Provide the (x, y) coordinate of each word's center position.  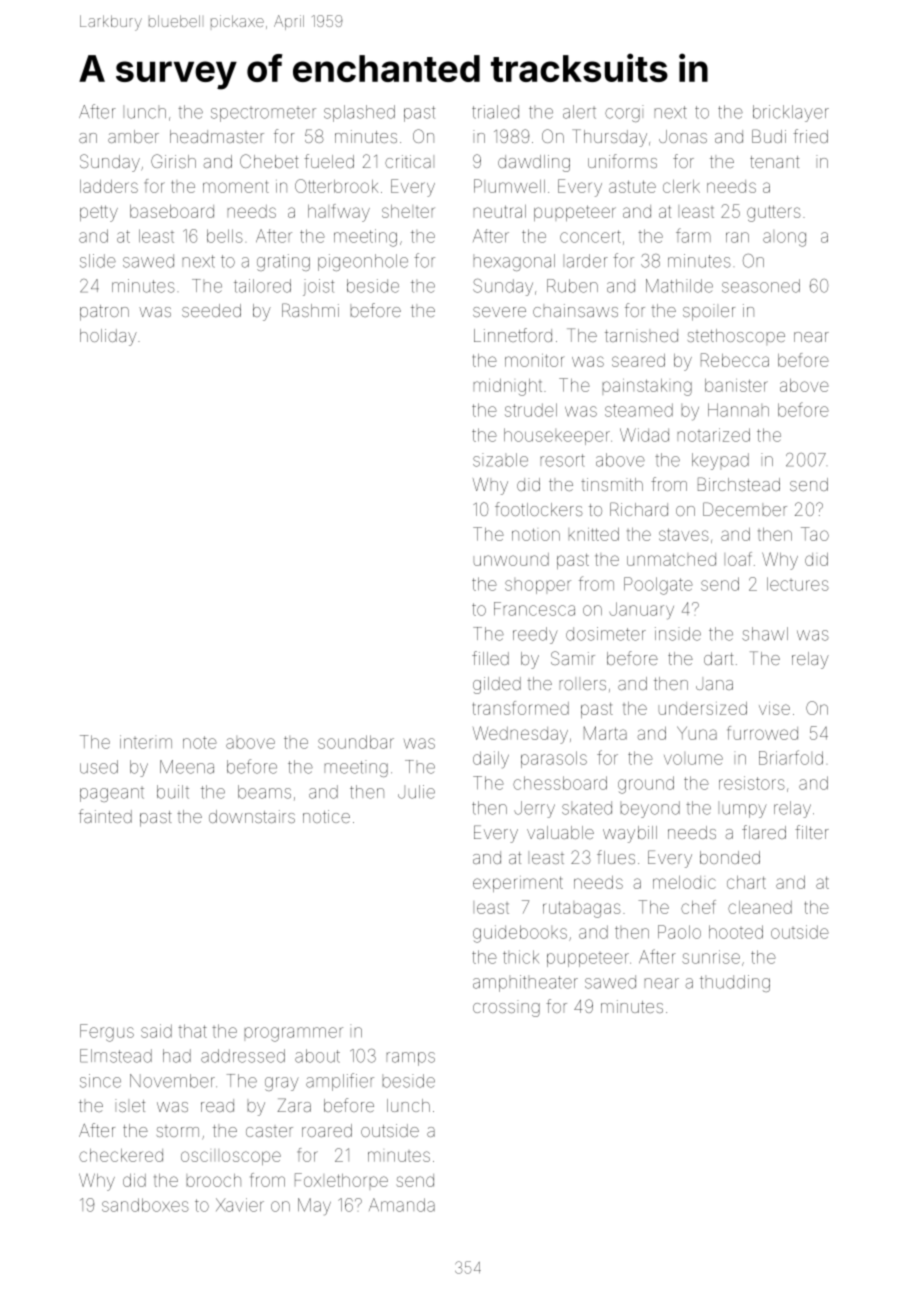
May (314, 1207)
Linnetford (513, 335)
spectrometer (263, 115)
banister (736, 385)
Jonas (683, 136)
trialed (495, 112)
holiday (108, 337)
